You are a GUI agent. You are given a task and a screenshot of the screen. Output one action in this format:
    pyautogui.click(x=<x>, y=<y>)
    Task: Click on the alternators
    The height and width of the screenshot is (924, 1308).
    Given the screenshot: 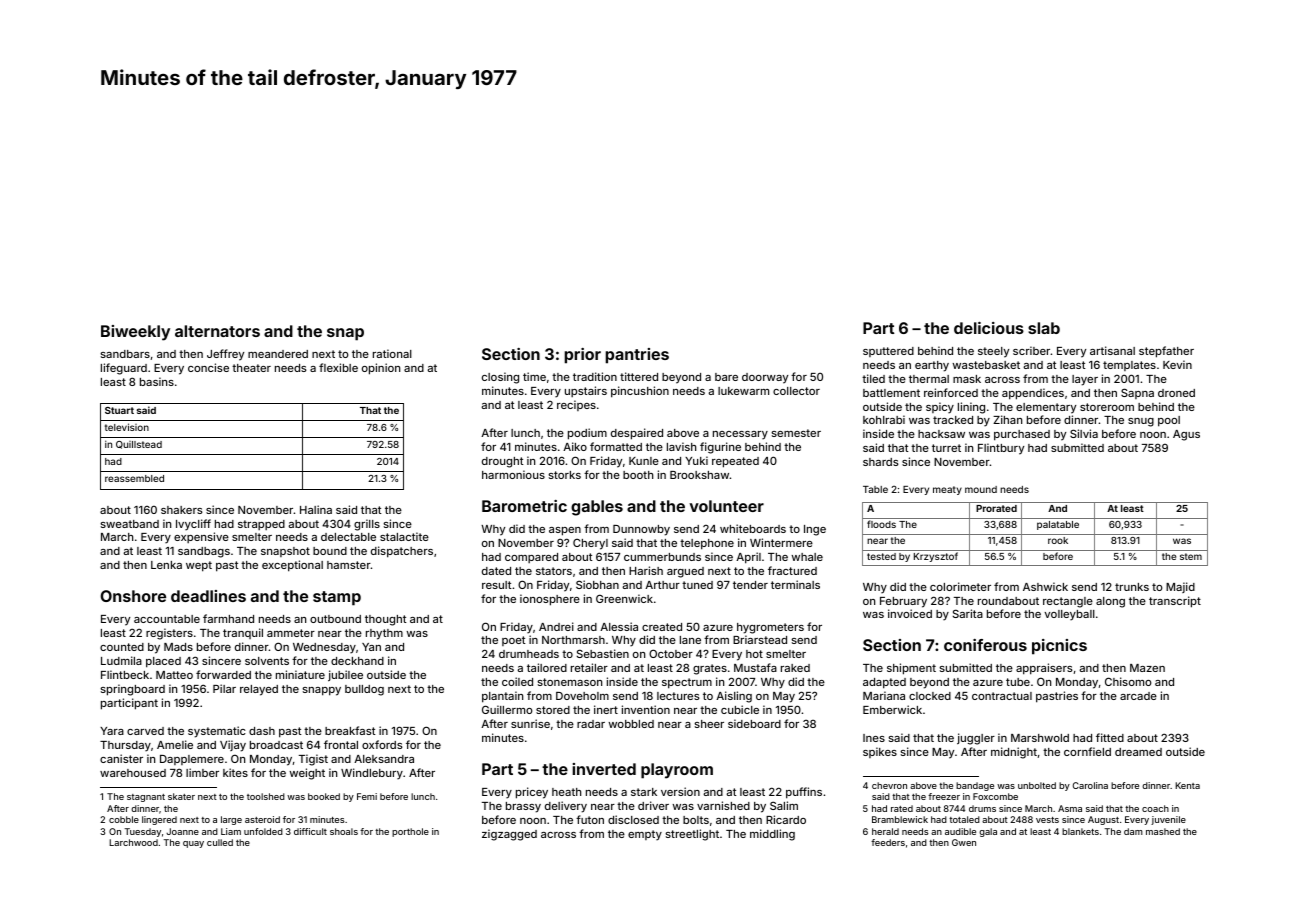 What is the action you would take?
    pyautogui.click(x=217, y=331)
